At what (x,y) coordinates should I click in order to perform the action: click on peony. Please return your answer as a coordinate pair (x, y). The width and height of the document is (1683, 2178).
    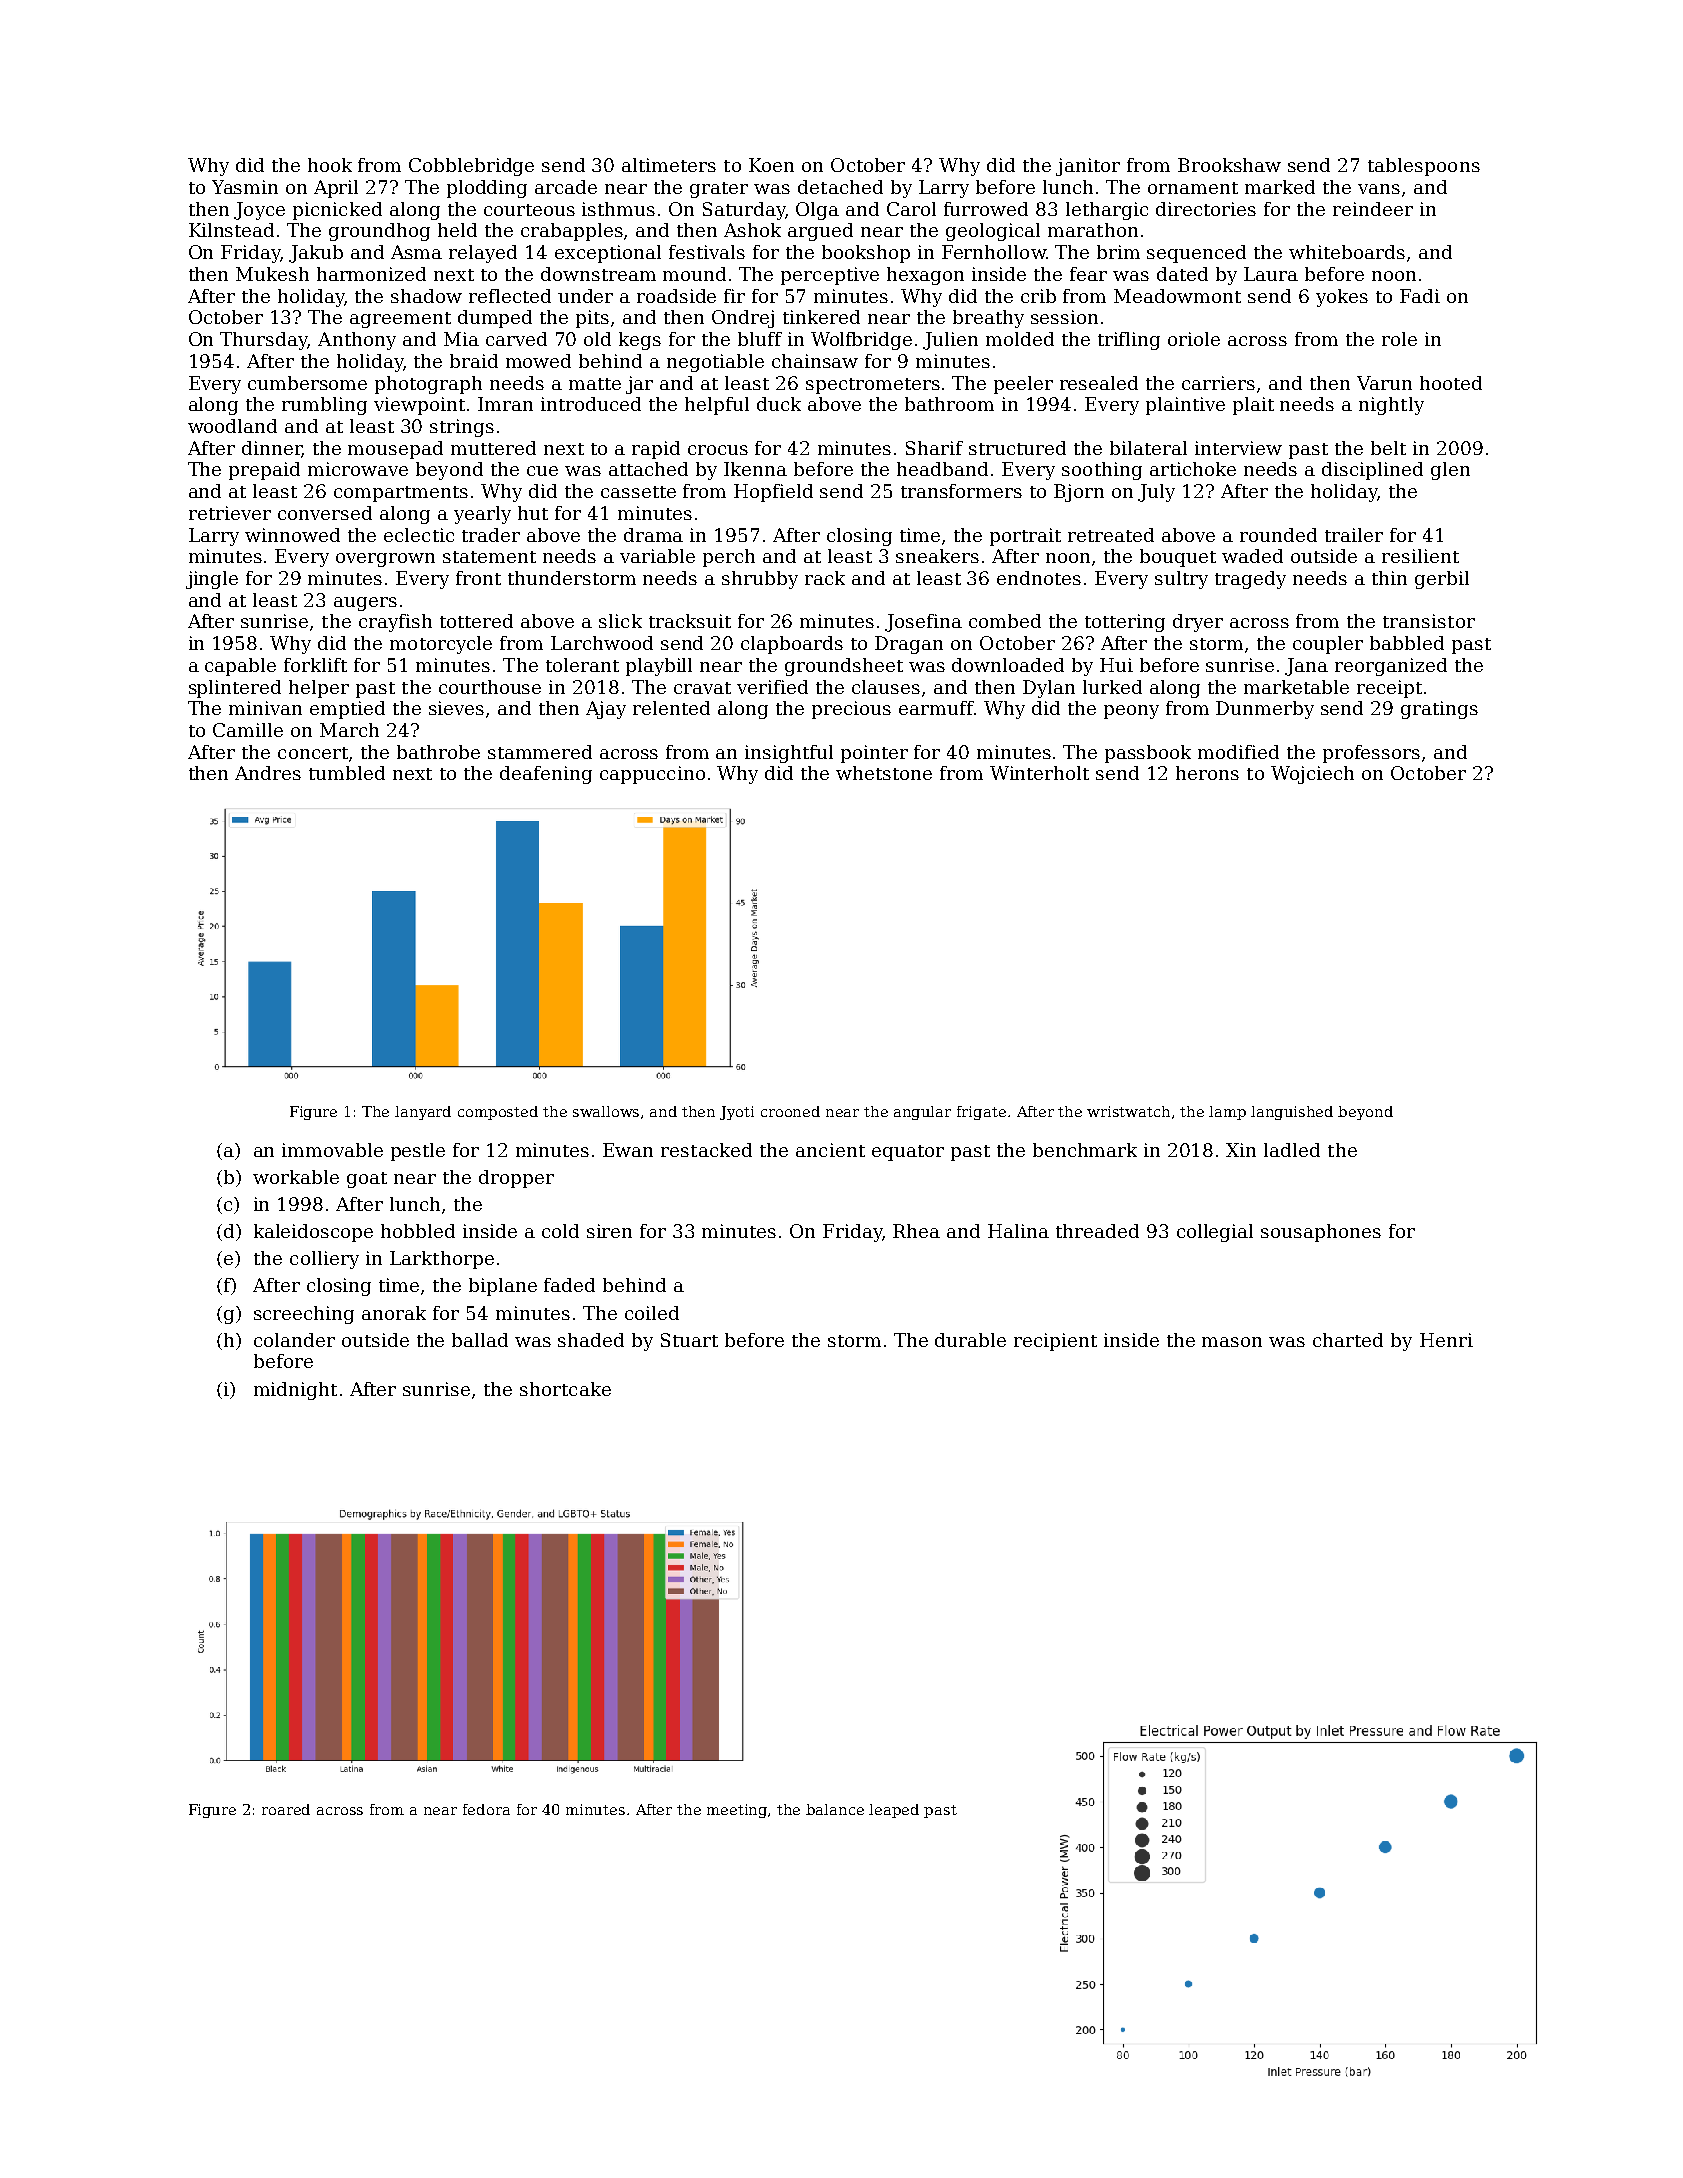
    Looking at the image, I should click on (1131, 712).
